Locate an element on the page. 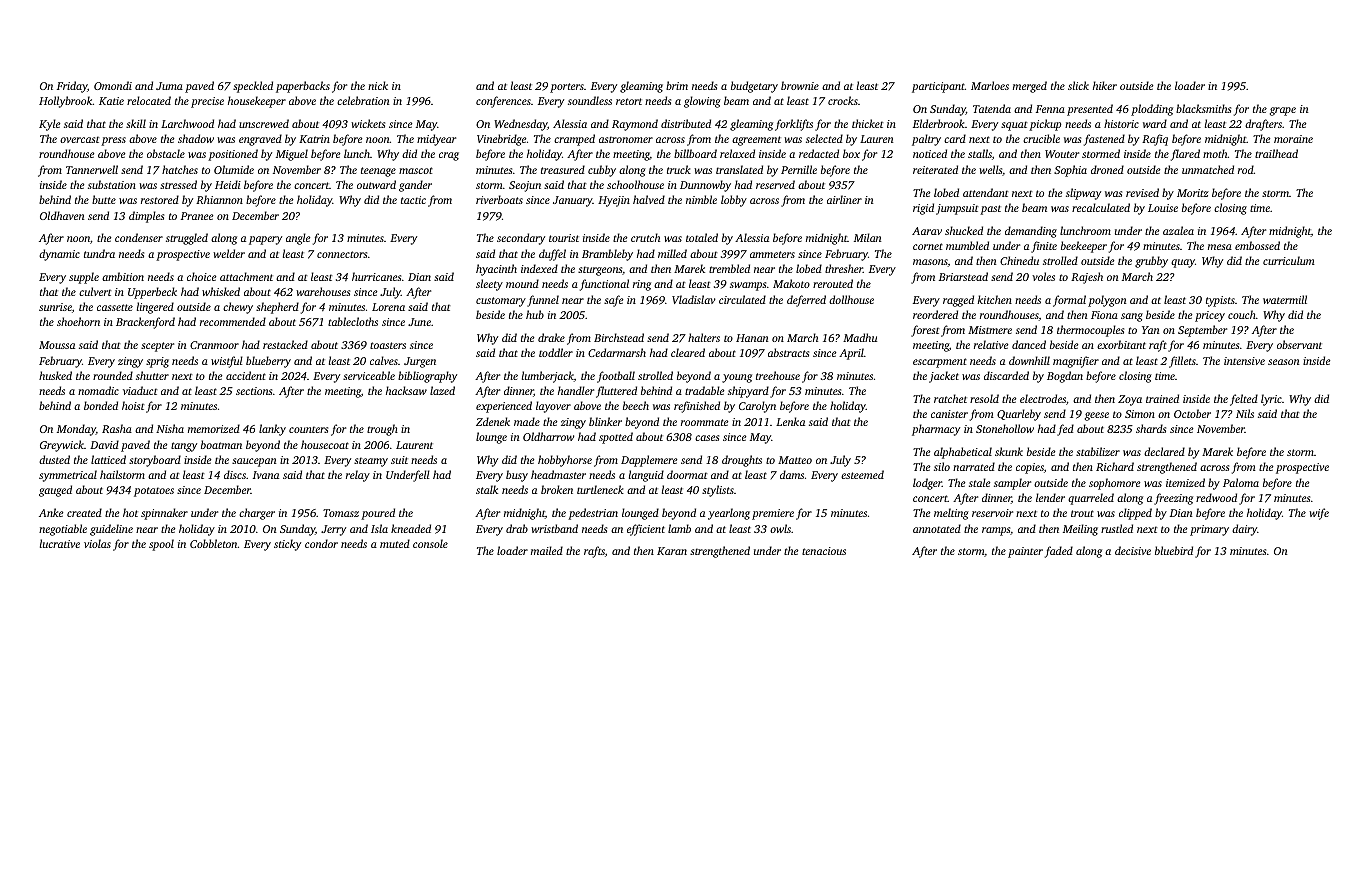 The height and width of the document is (887, 1372). nick is located at coordinates (378, 85).
